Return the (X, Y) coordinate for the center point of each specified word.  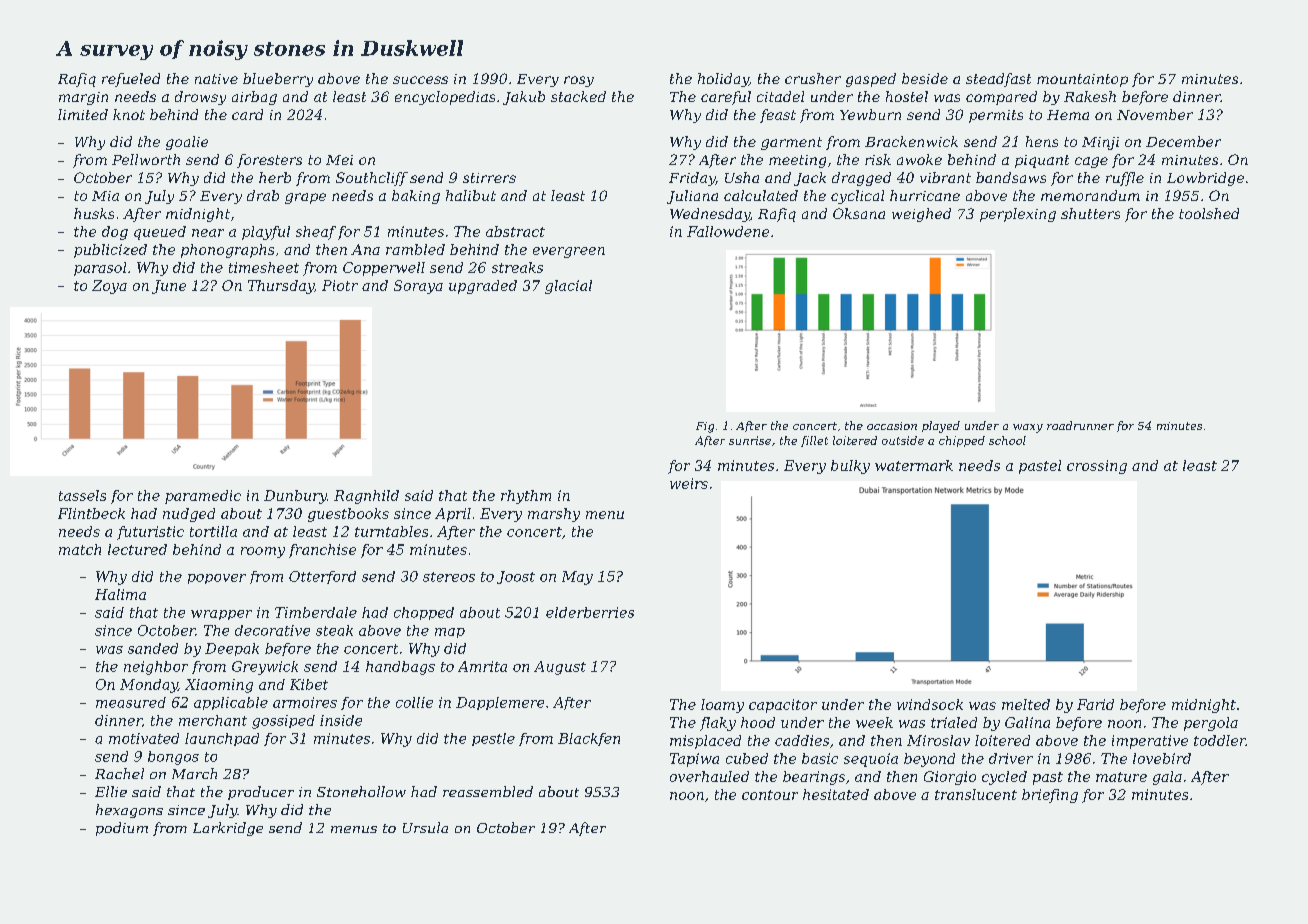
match (80, 549)
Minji (1100, 143)
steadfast (998, 80)
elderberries (590, 612)
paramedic (203, 497)
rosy (579, 81)
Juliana (692, 197)
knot (129, 114)
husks (94, 213)
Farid (1095, 704)
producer (261, 793)
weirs (689, 483)
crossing (1097, 467)
